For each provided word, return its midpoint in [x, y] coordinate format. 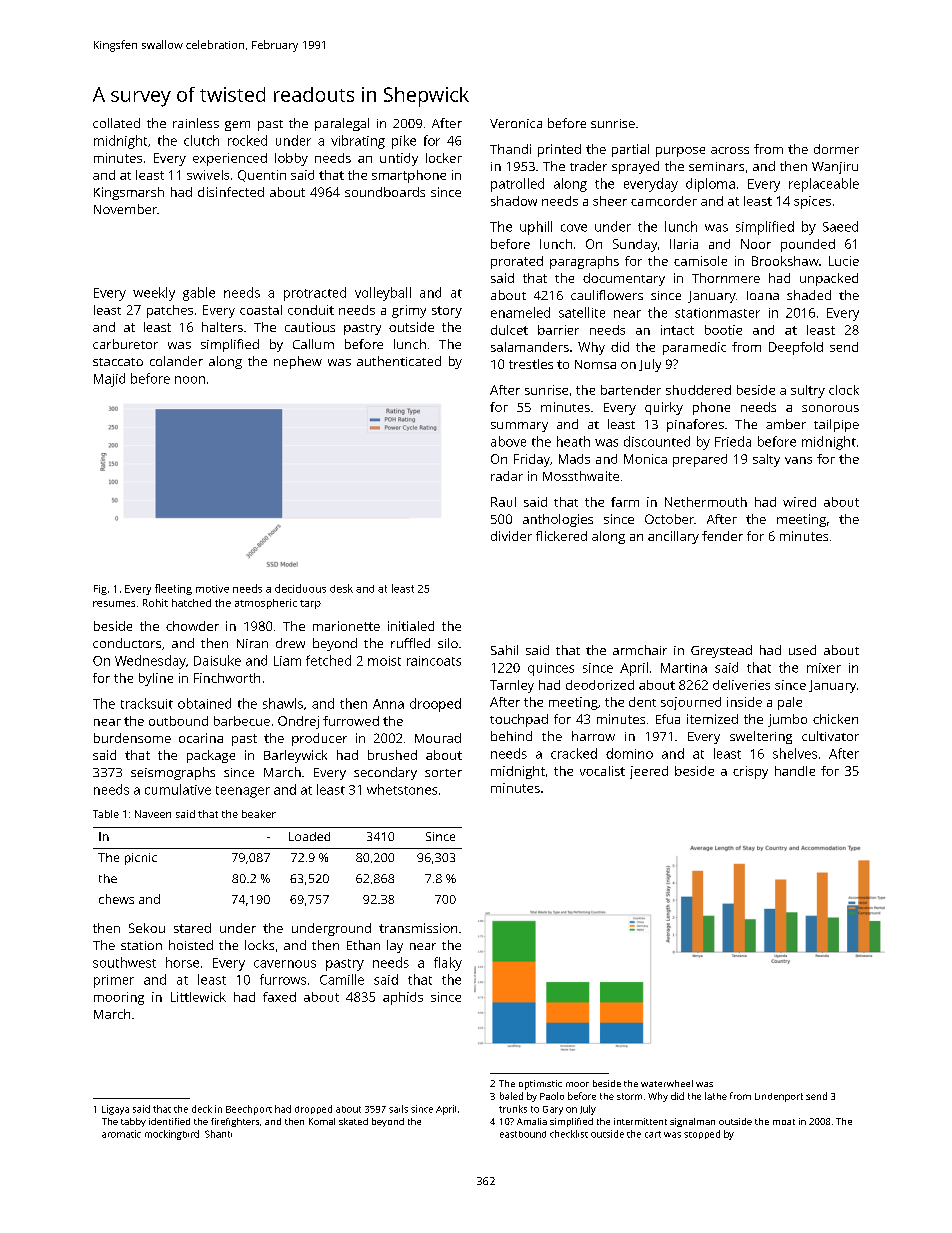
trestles [531, 364]
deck [202, 1109]
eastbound [523, 1134]
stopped [702, 1134]
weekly [154, 294]
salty [766, 460]
